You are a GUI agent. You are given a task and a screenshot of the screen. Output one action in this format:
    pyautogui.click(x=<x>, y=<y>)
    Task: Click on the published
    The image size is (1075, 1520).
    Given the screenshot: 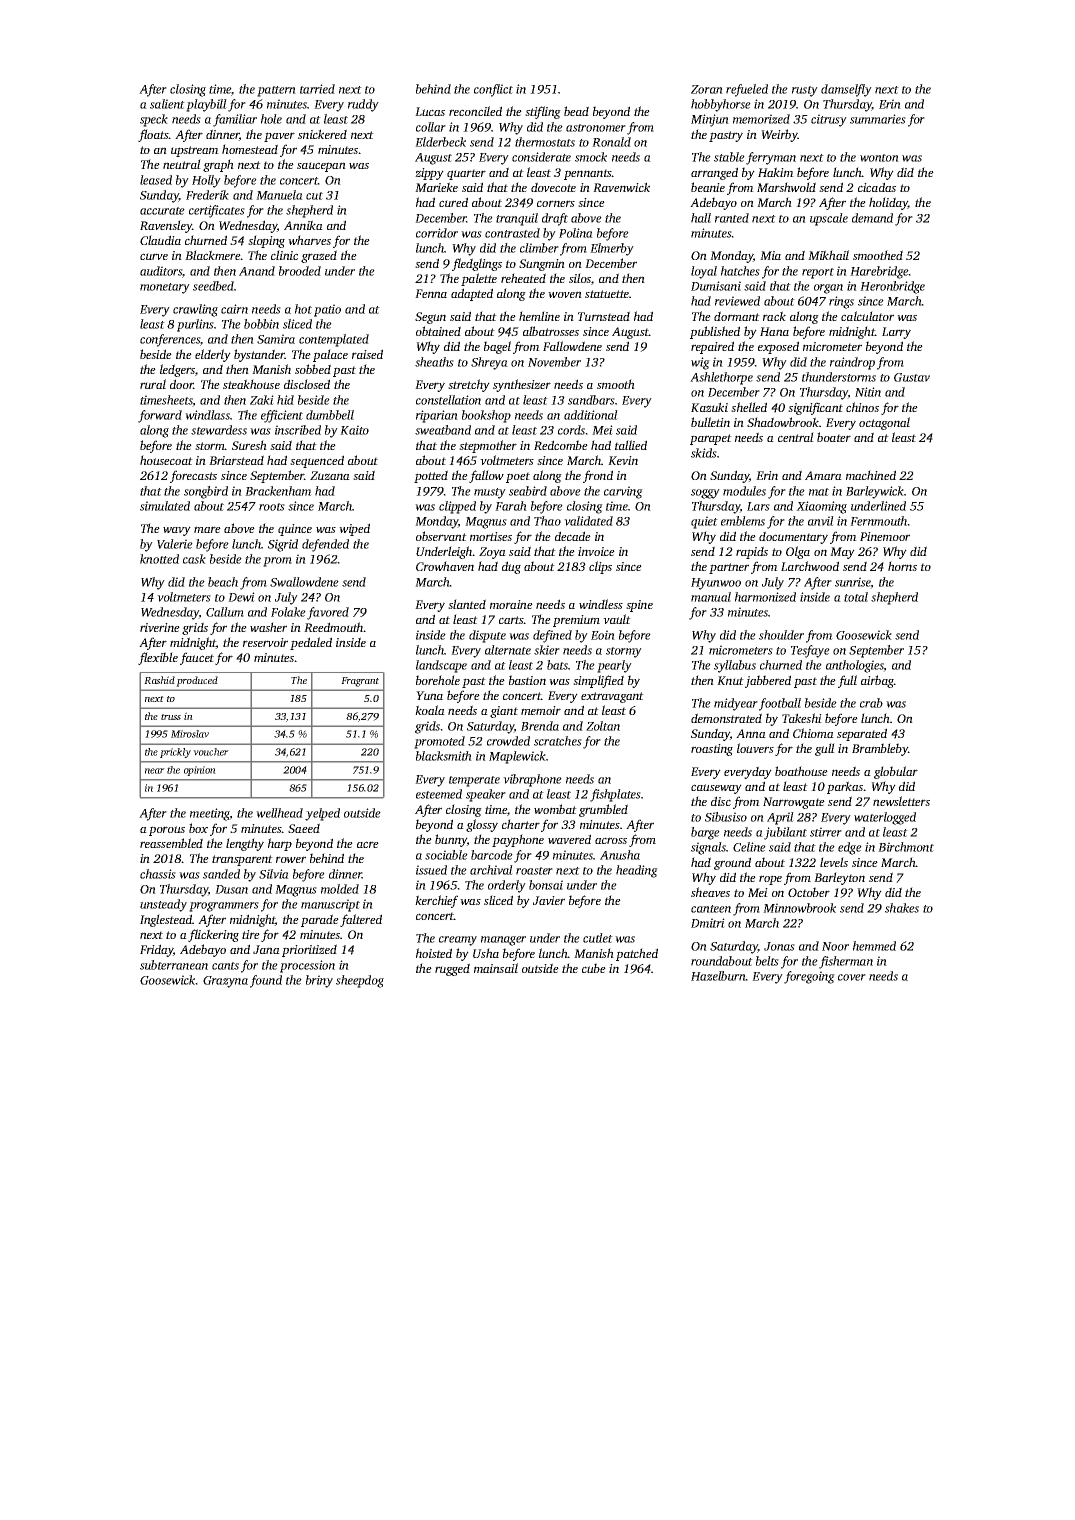 What is the action you would take?
    pyautogui.click(x=715, y=332)
